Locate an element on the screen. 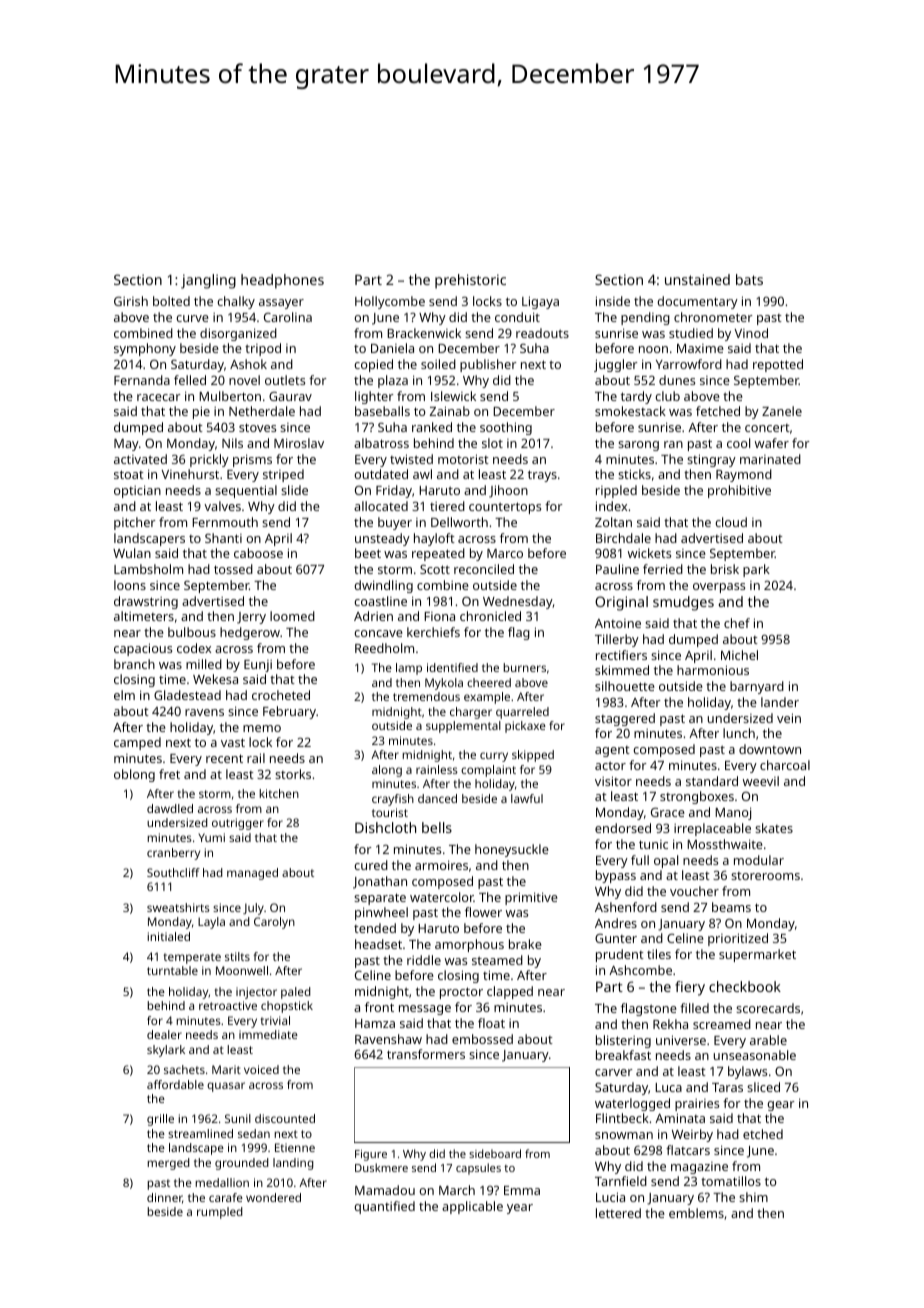 The image size is (924, 1308). Wulan is located at coordinates (132, 553).
